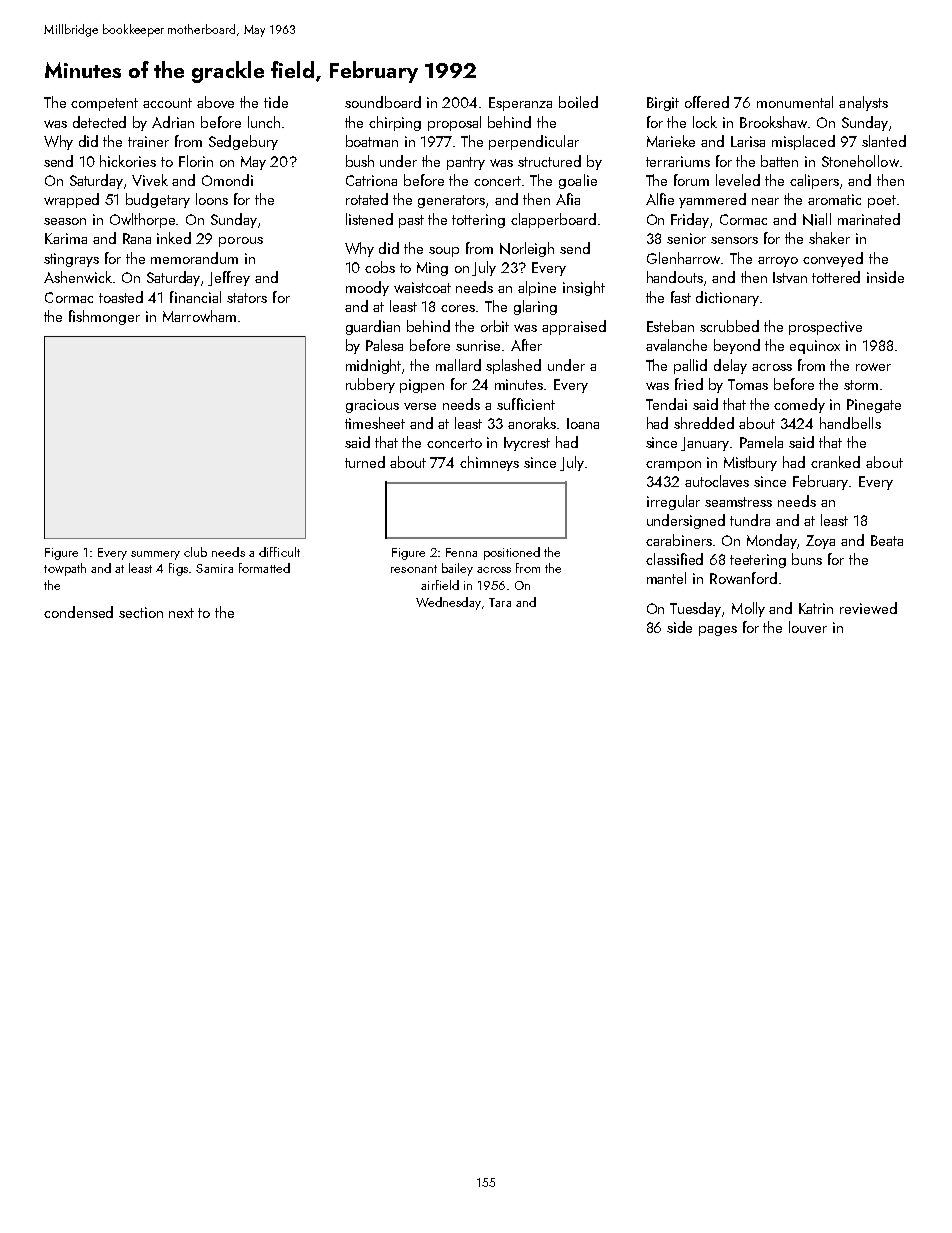 Image resolution: width=952 pixels, height=1233 pixels. Describe the element at coordinates (520, 104) in the page. I see `Esperanza` at that location.
